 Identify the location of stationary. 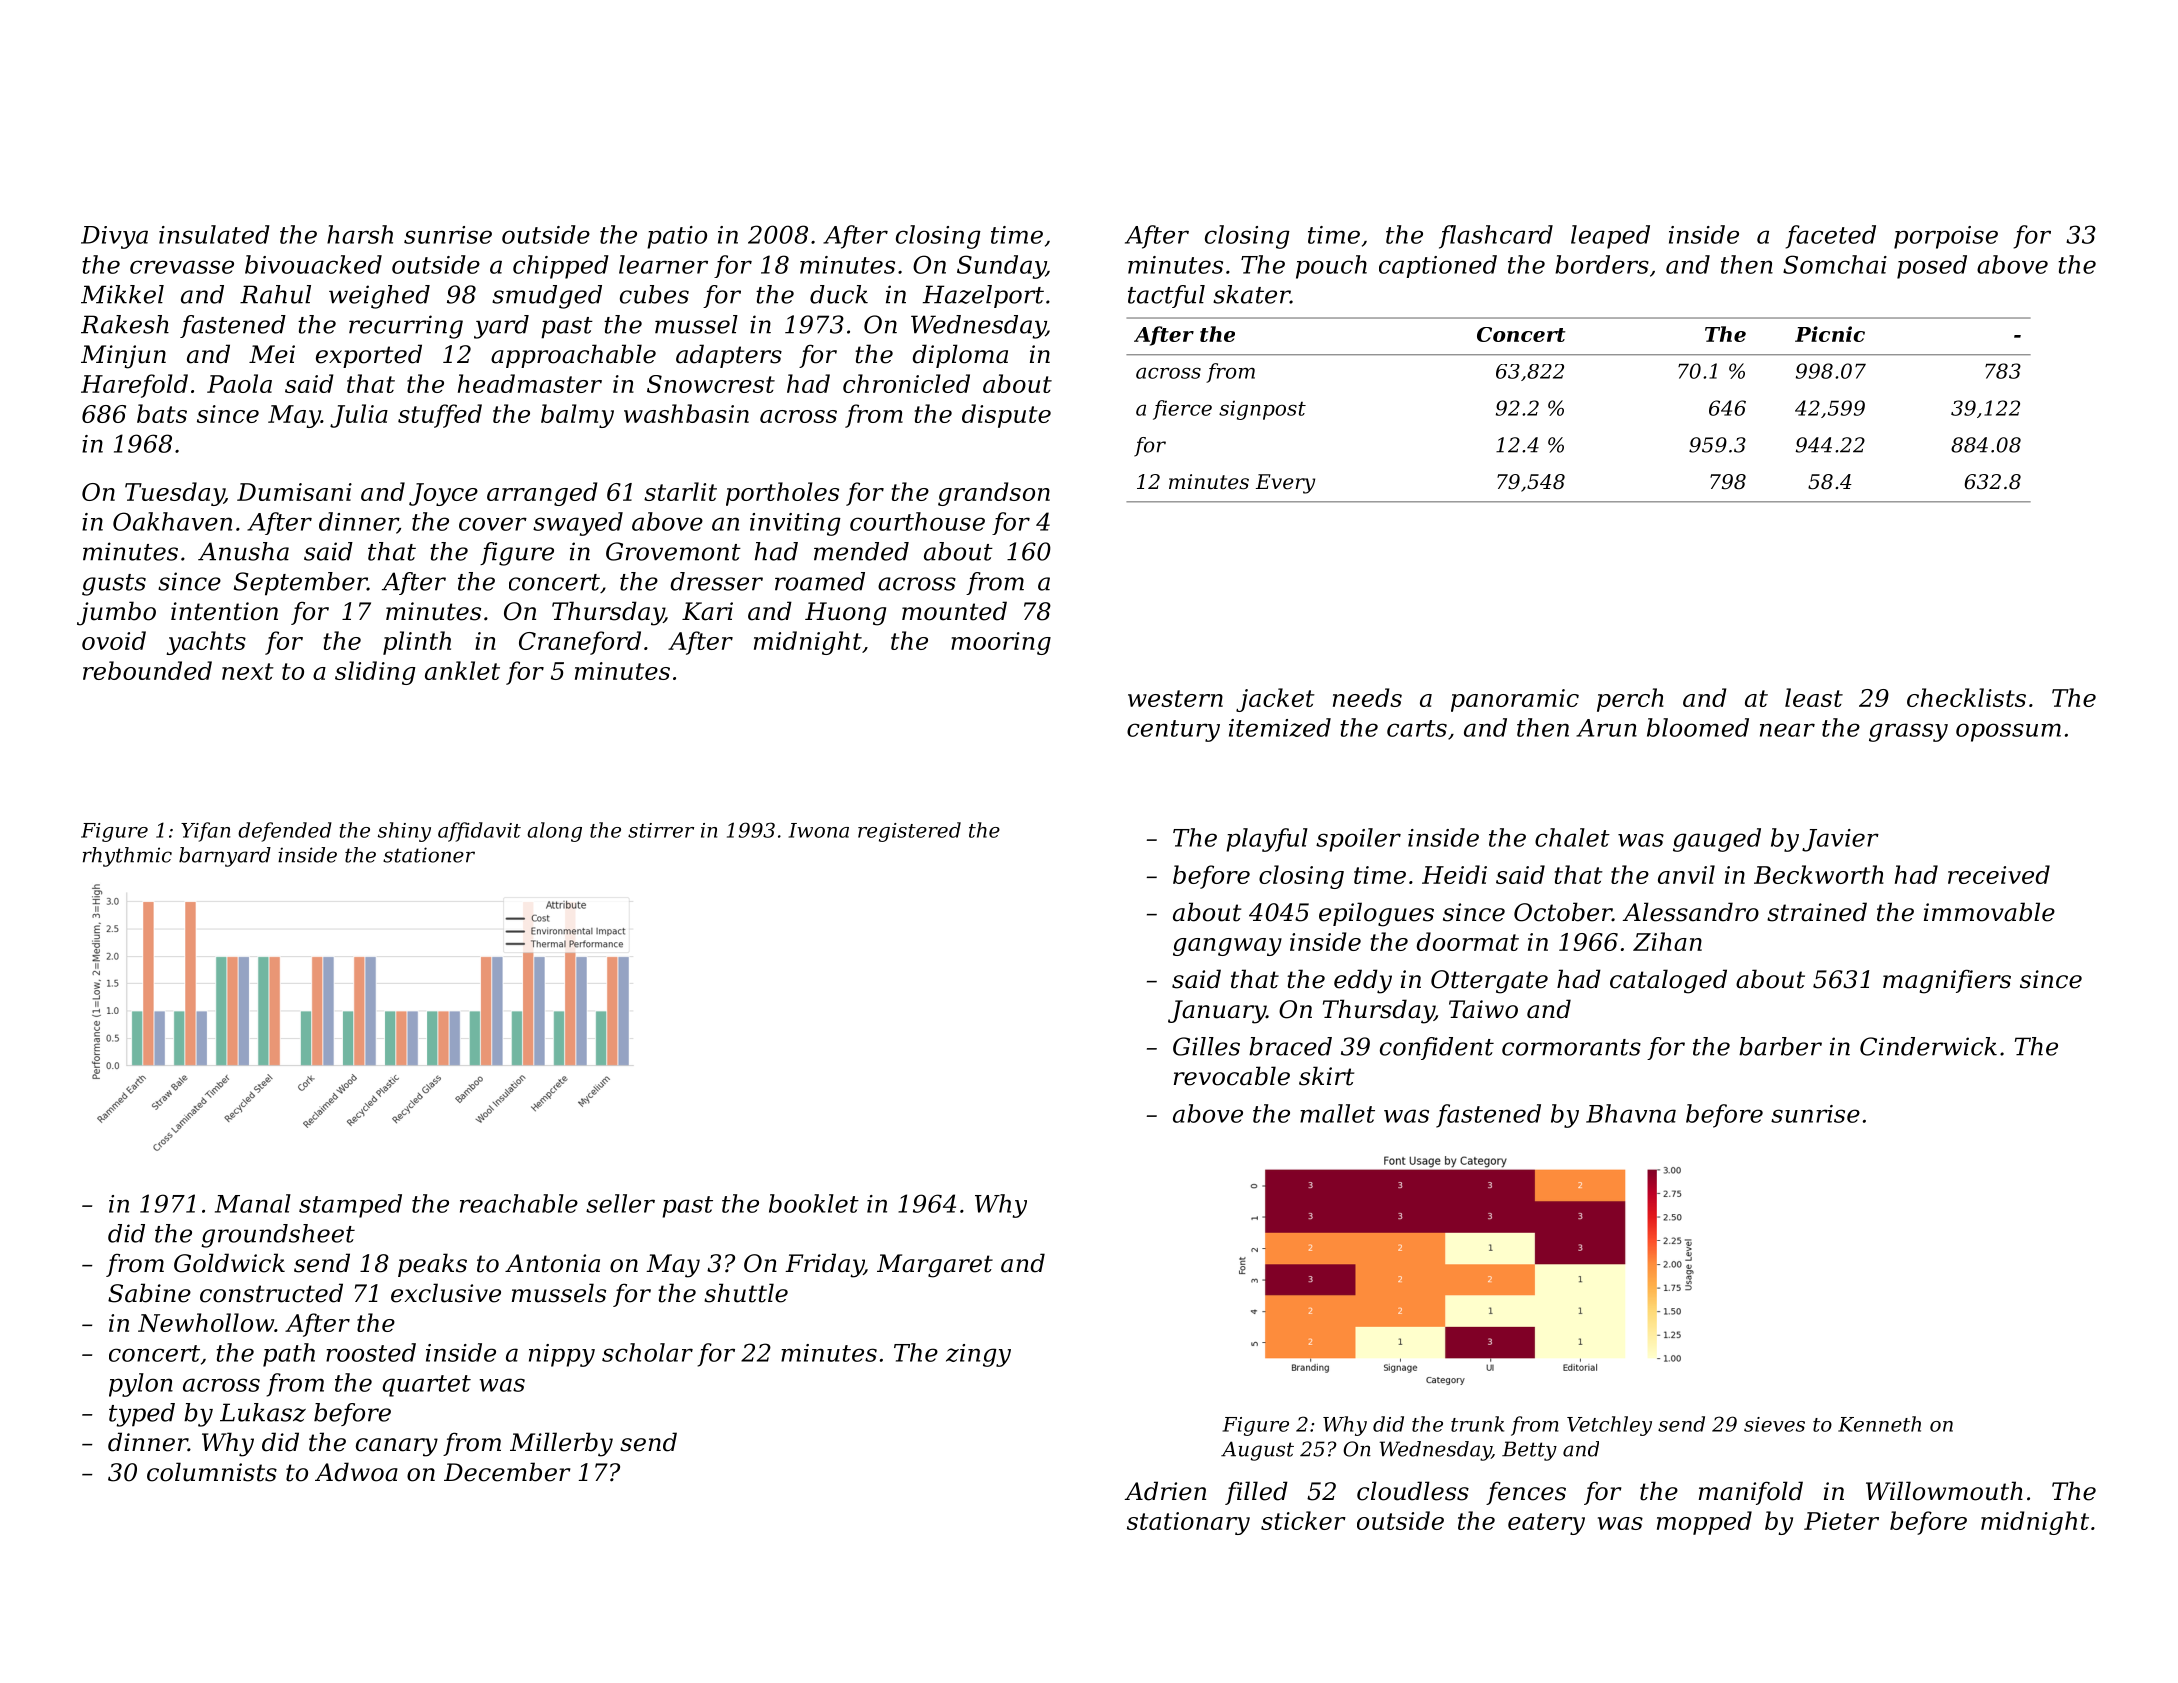
(1188, 1523).
